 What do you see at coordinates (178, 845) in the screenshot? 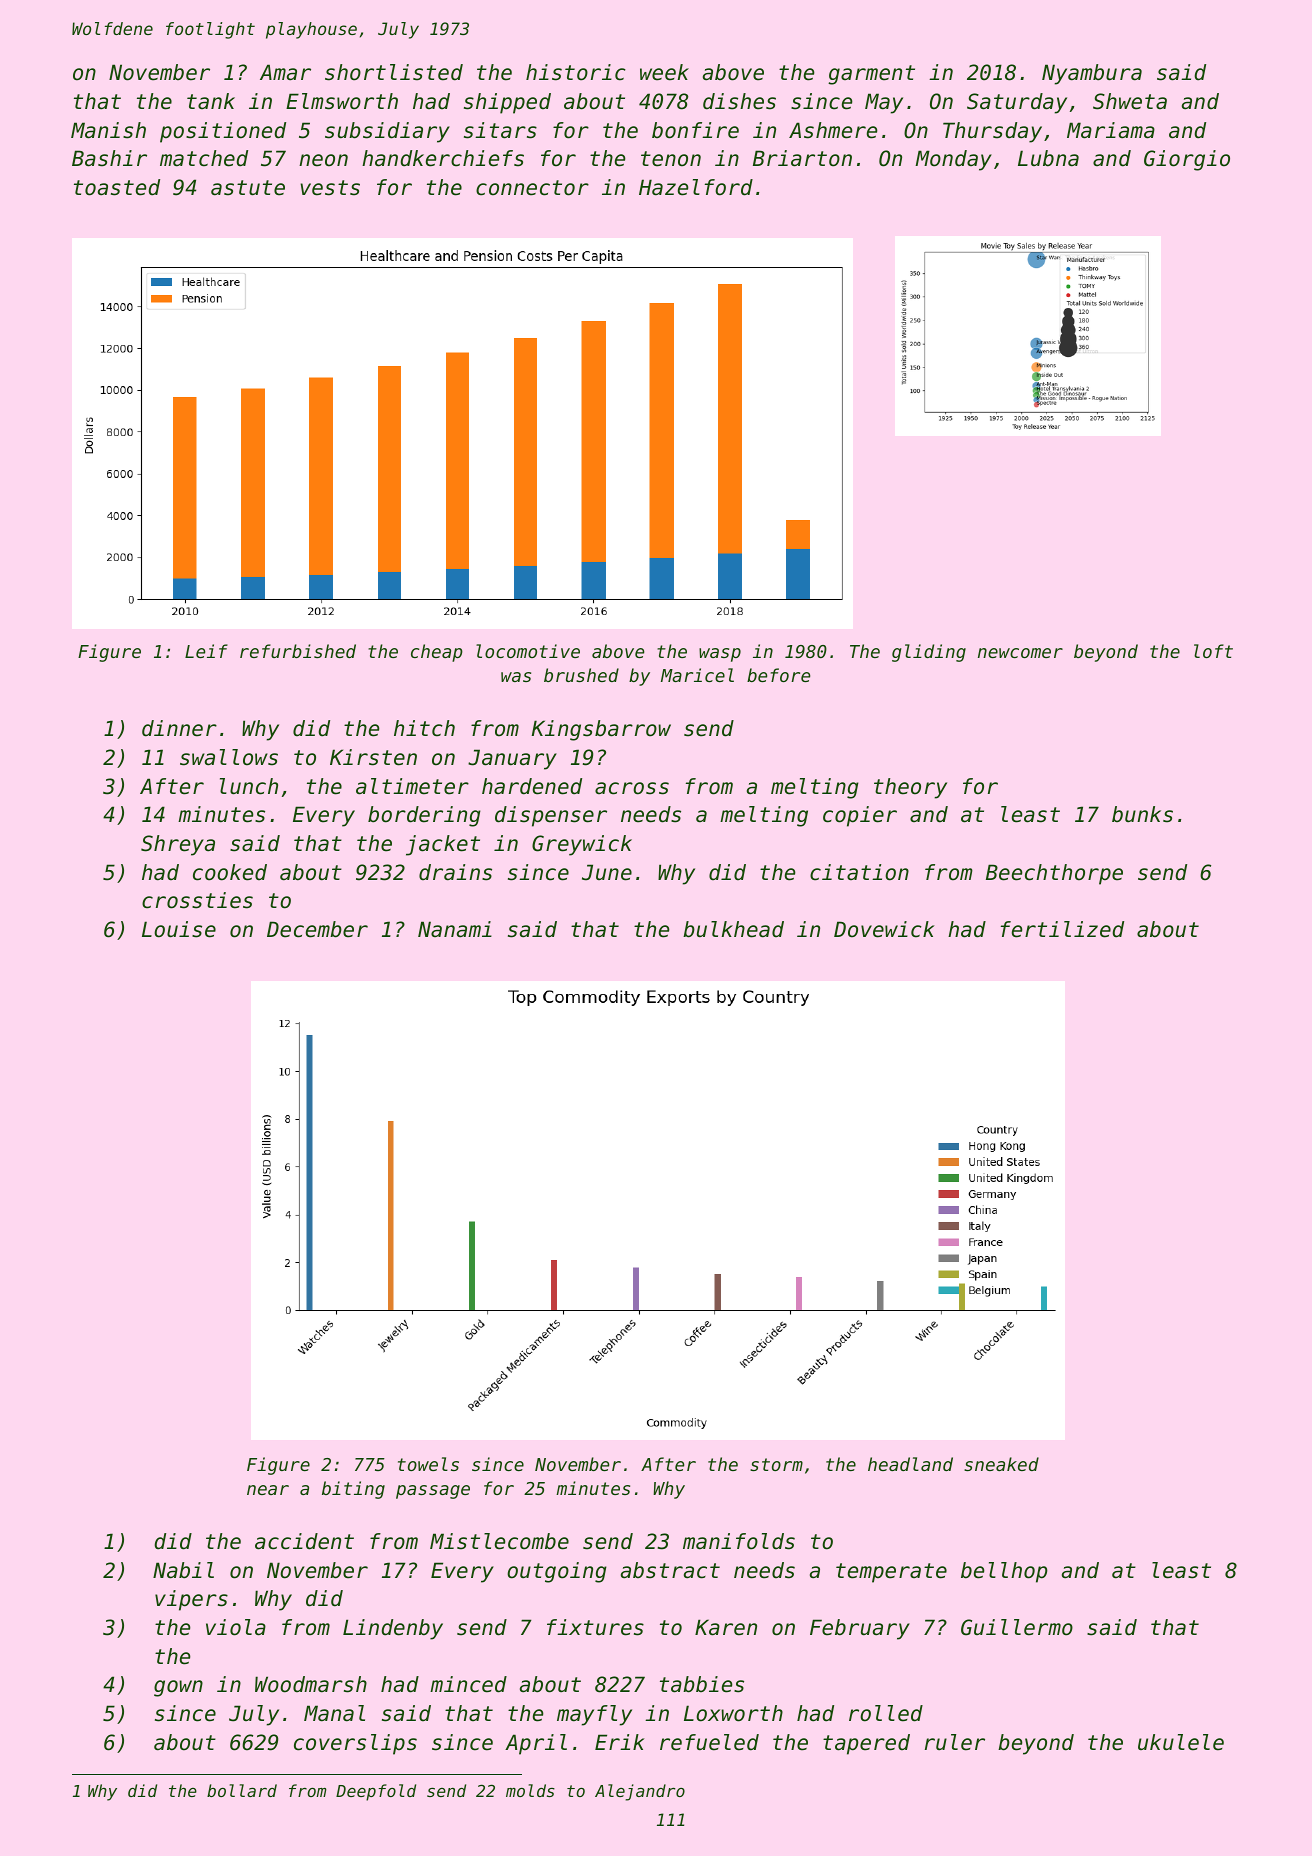
I see `Shreya` at bounding box center [178, 845].
